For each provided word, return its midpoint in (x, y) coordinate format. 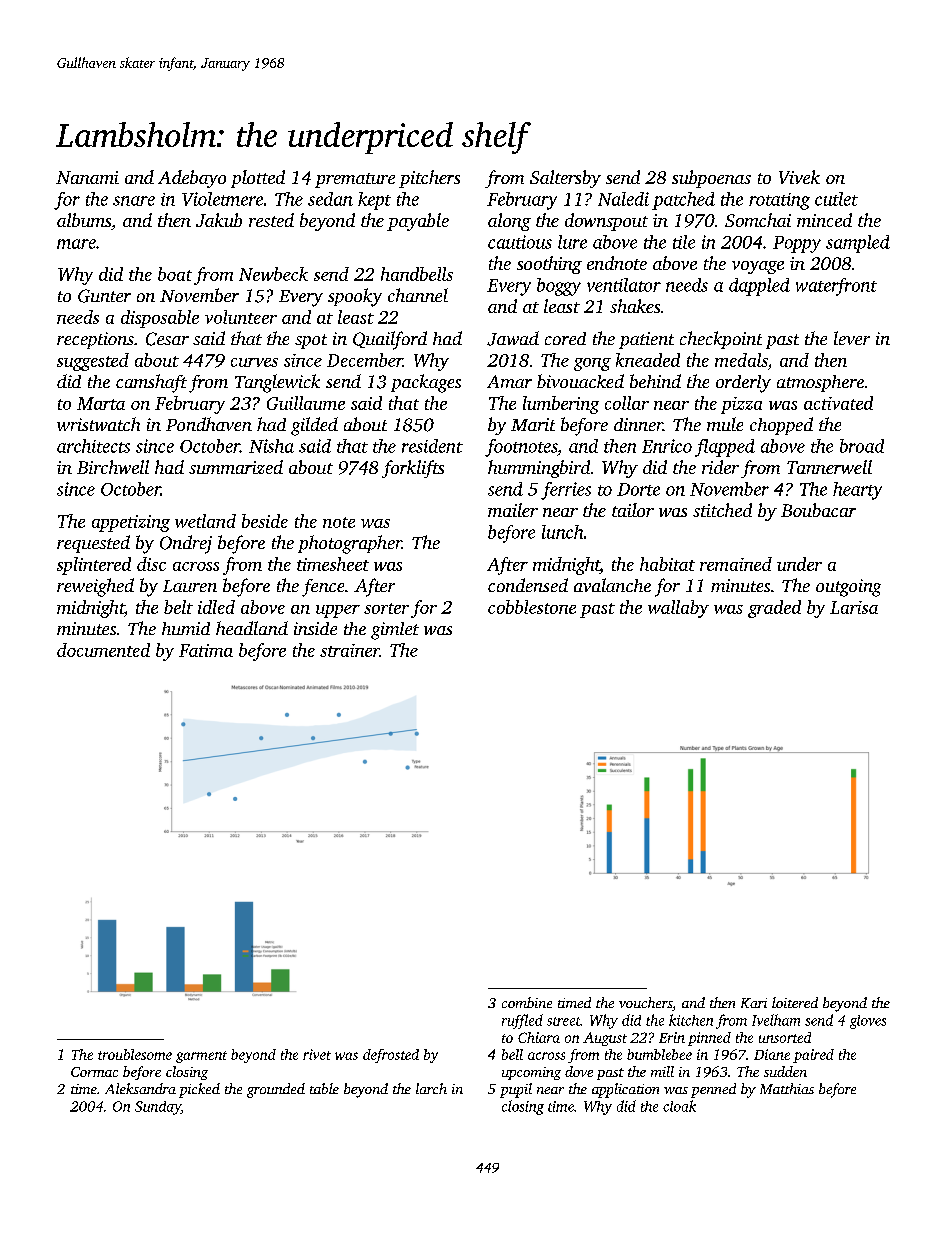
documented (103, 650)
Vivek (799, 177)
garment (201, 1057)
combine (527, 1002)
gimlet (395, 631)
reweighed (95, 587)
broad (862, 446)
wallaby (678, 609)
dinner (638, 424)
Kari (754, 1003)
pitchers (429, 179)
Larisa (854, 607)
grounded (276, 1090)
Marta (101, 403)
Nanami (87, 177)
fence (323, 588)
